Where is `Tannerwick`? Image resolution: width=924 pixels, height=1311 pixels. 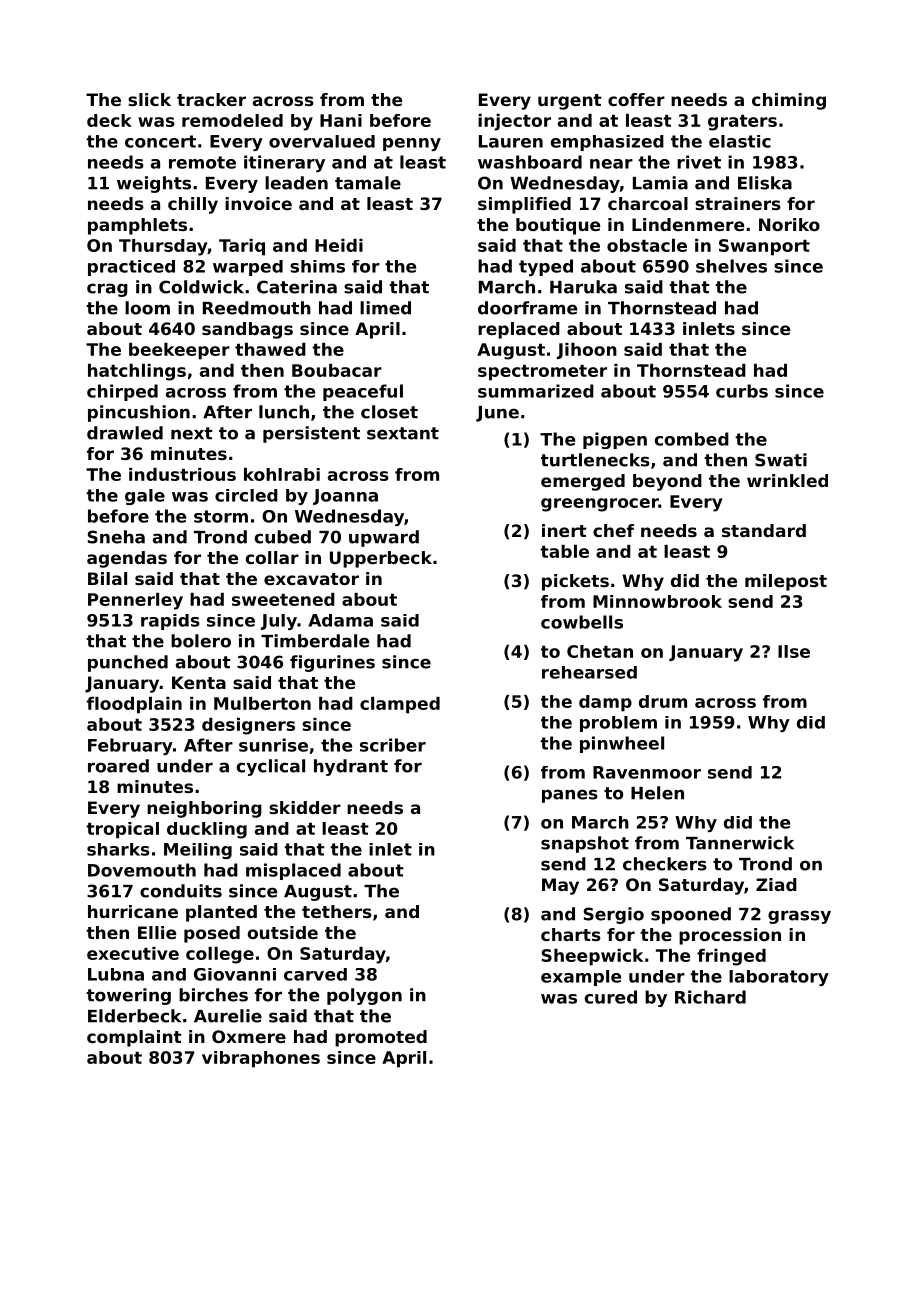
Tannerwick is located at coordinates (740, 843).
